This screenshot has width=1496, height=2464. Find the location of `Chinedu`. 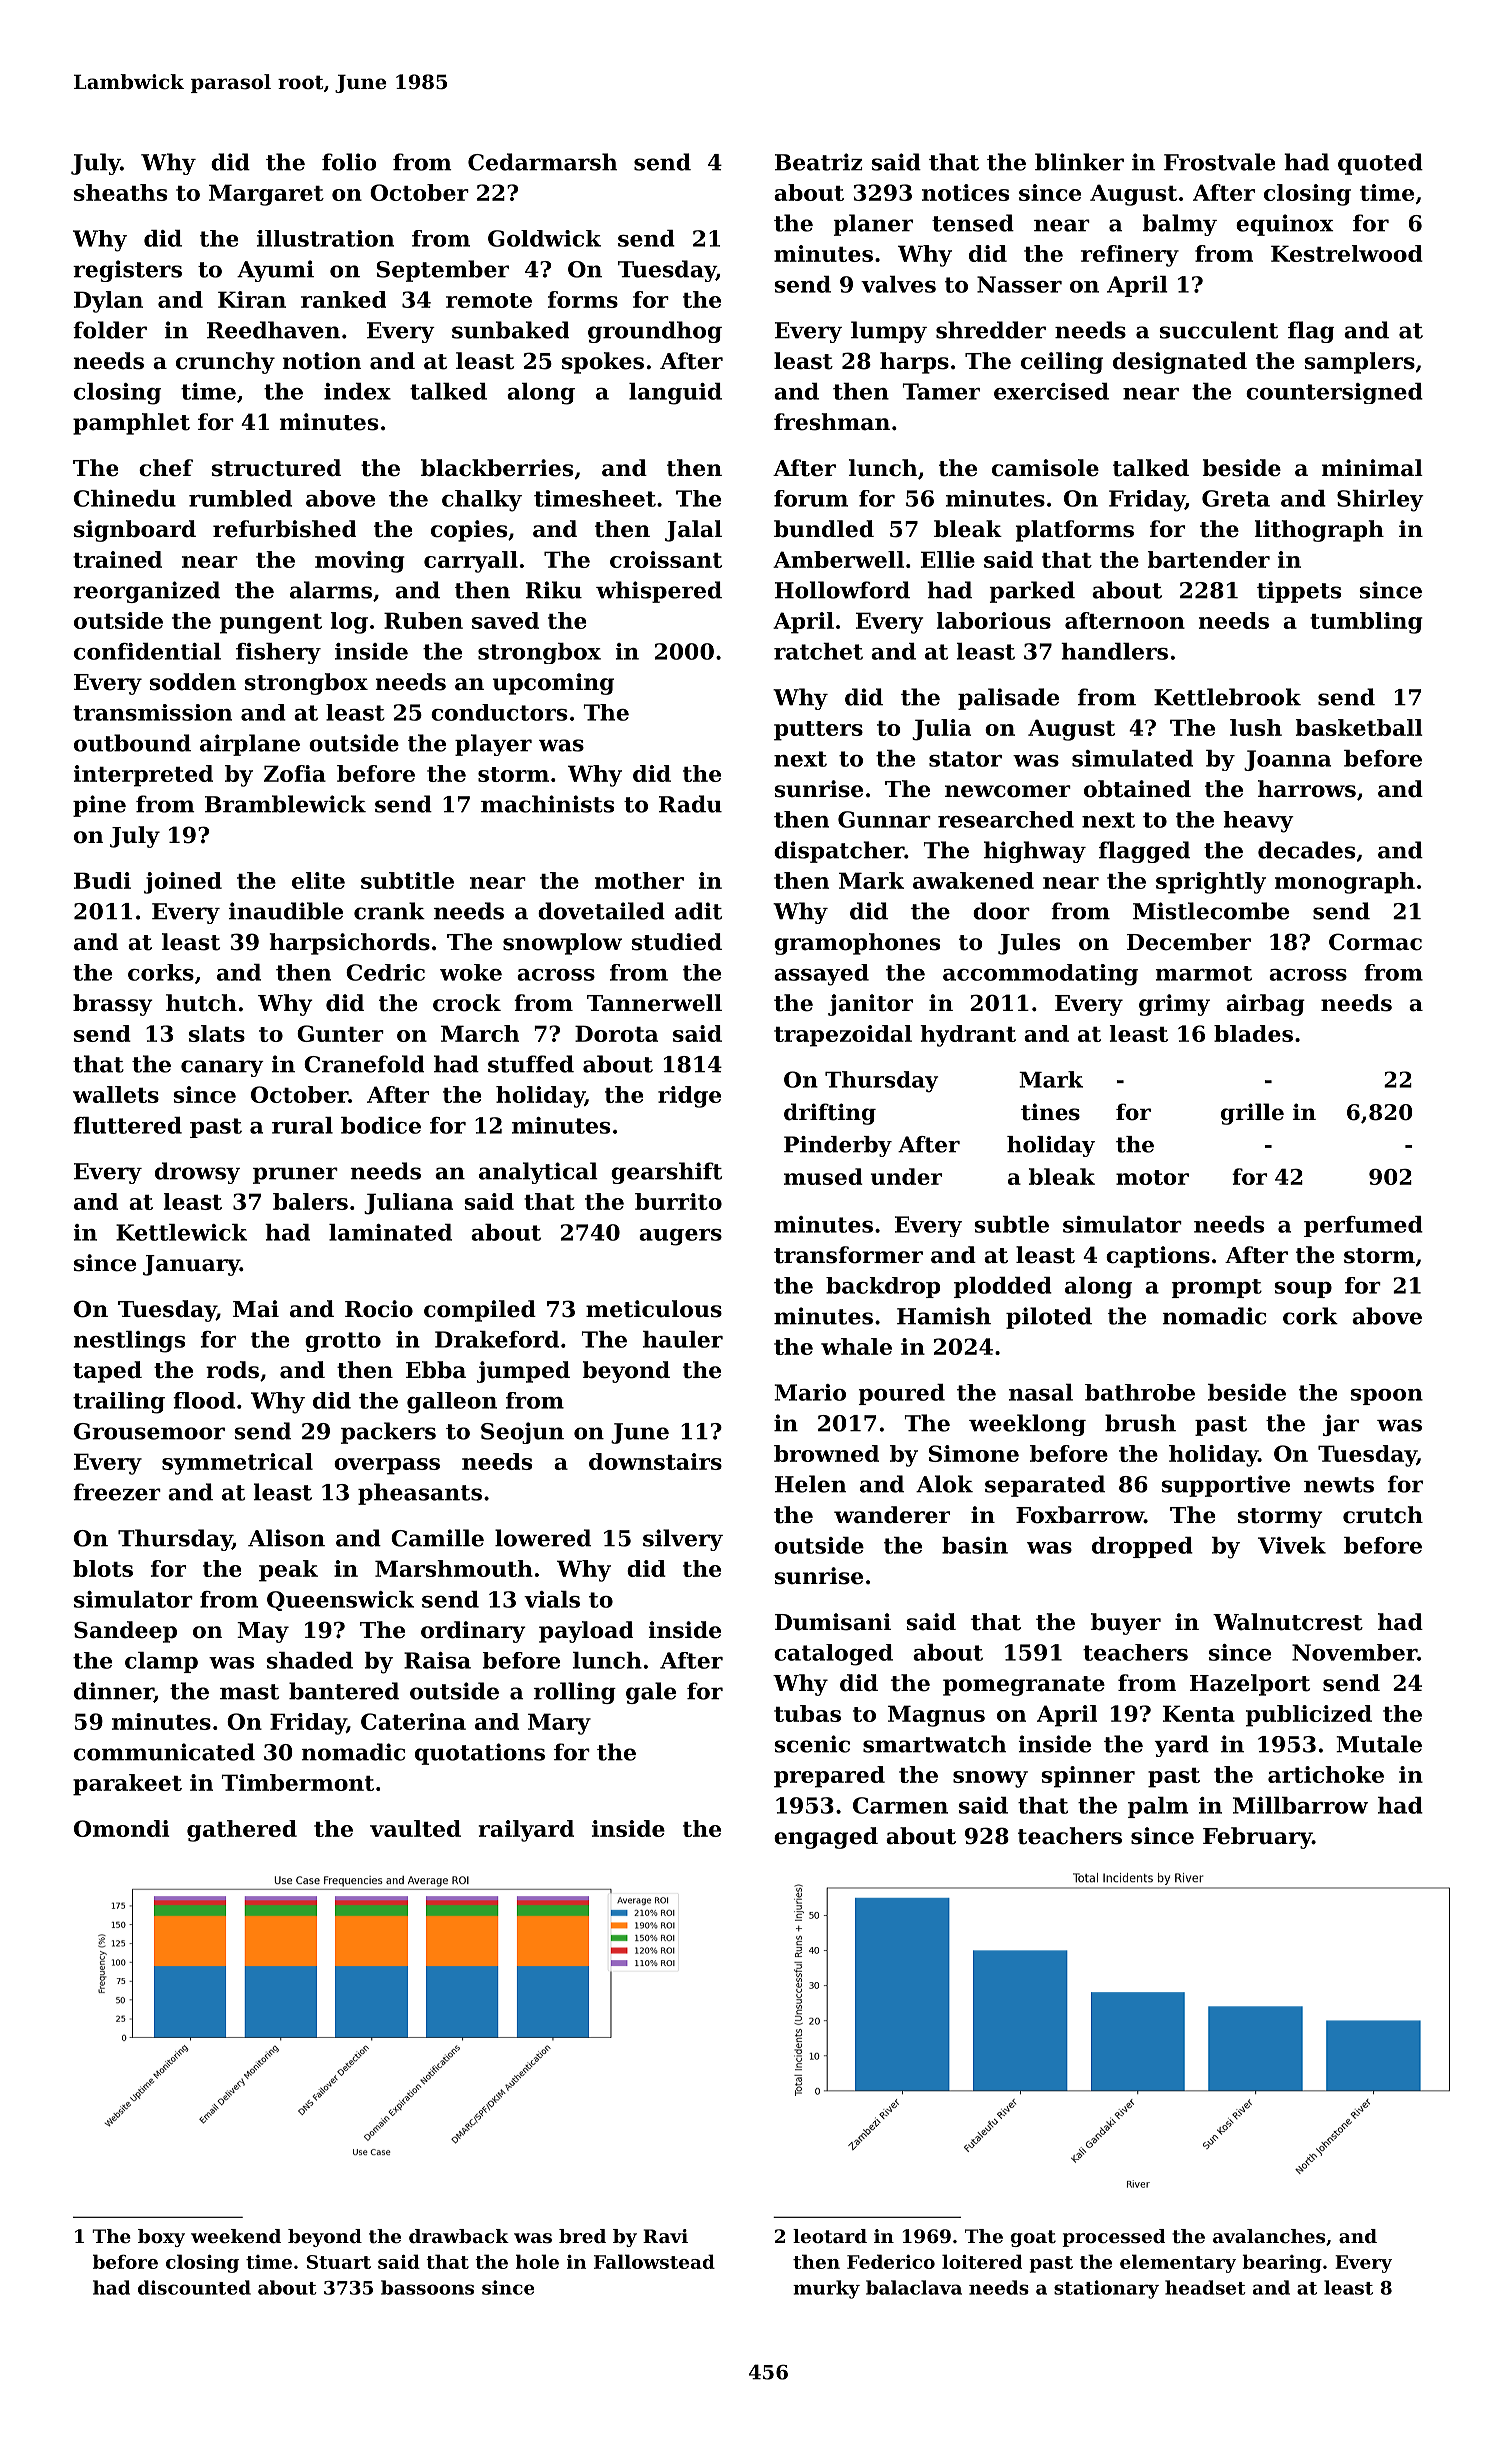

Chinedu is located at coordinates (125, 498).
